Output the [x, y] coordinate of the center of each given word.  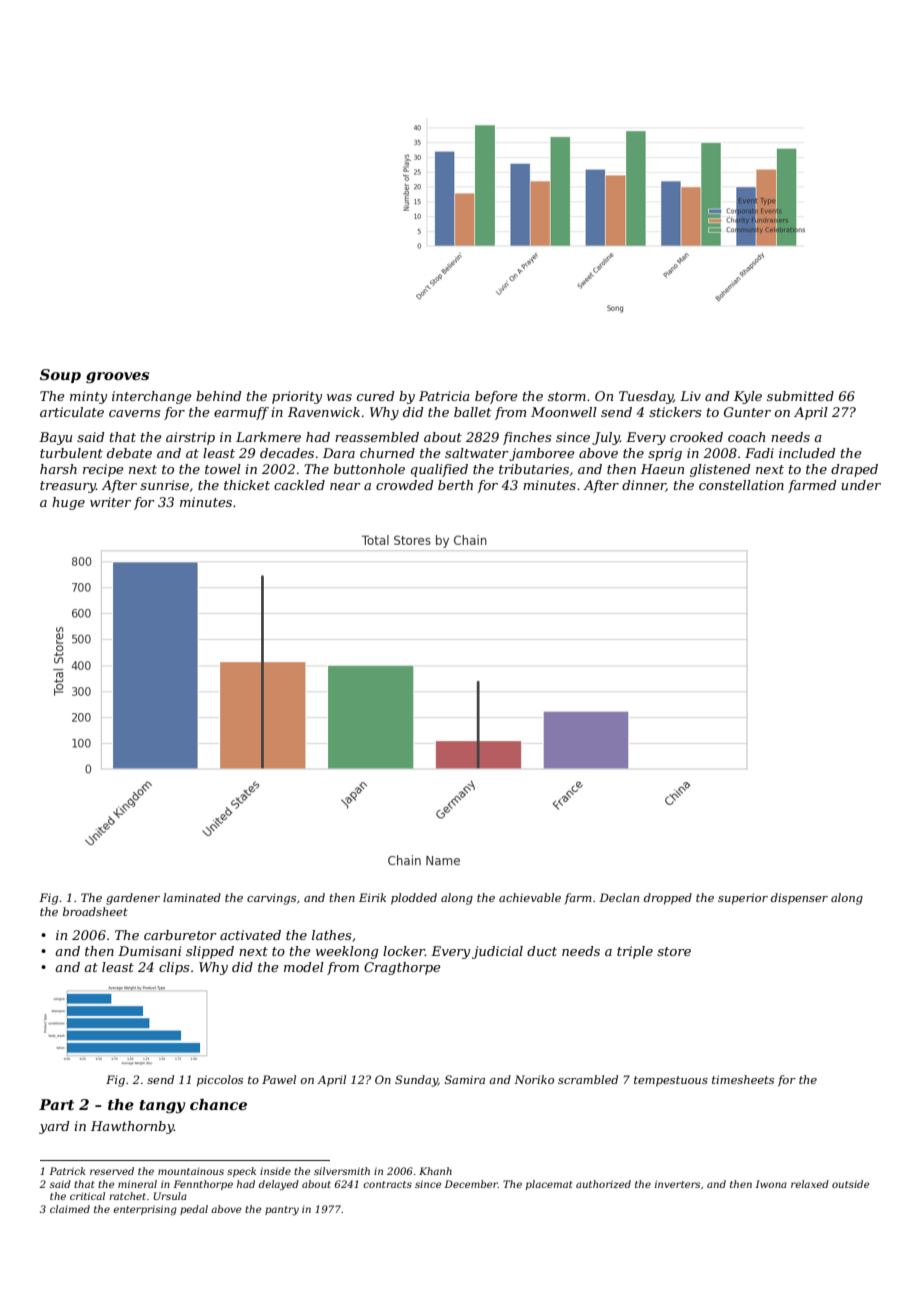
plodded [414, 899]
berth [455, 485]
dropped [668, 899]
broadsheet [95, 911]
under [861, 485]
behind [219, 396]
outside [850, 1184]
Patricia [444, 396]
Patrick [67, 1171]
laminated [192, 897]
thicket [247, 485]
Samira [465, 1079]
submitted [800, 396]
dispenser [799, 899]
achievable [530, 897]
